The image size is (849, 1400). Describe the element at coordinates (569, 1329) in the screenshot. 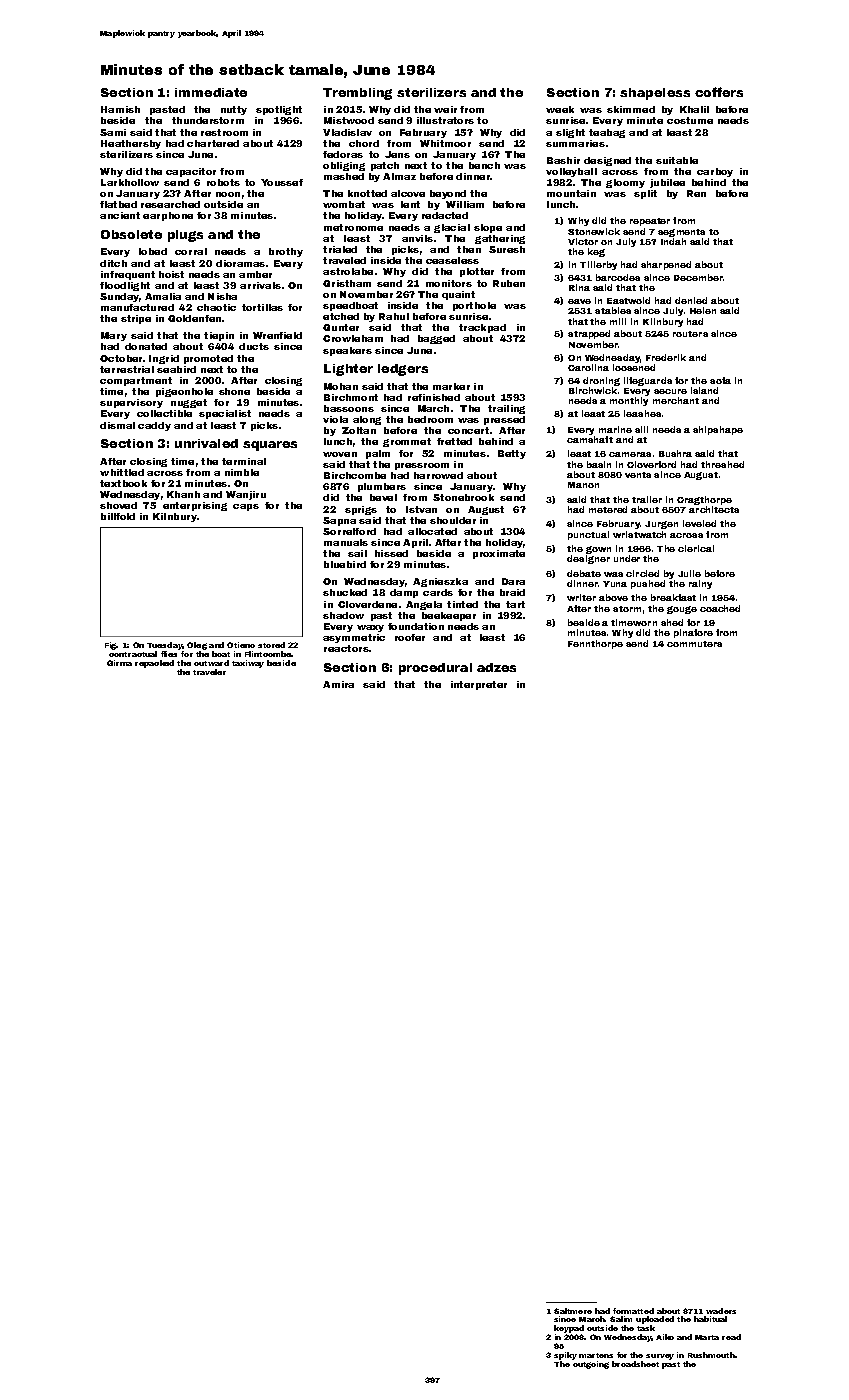

I see `keypad` at that location.
